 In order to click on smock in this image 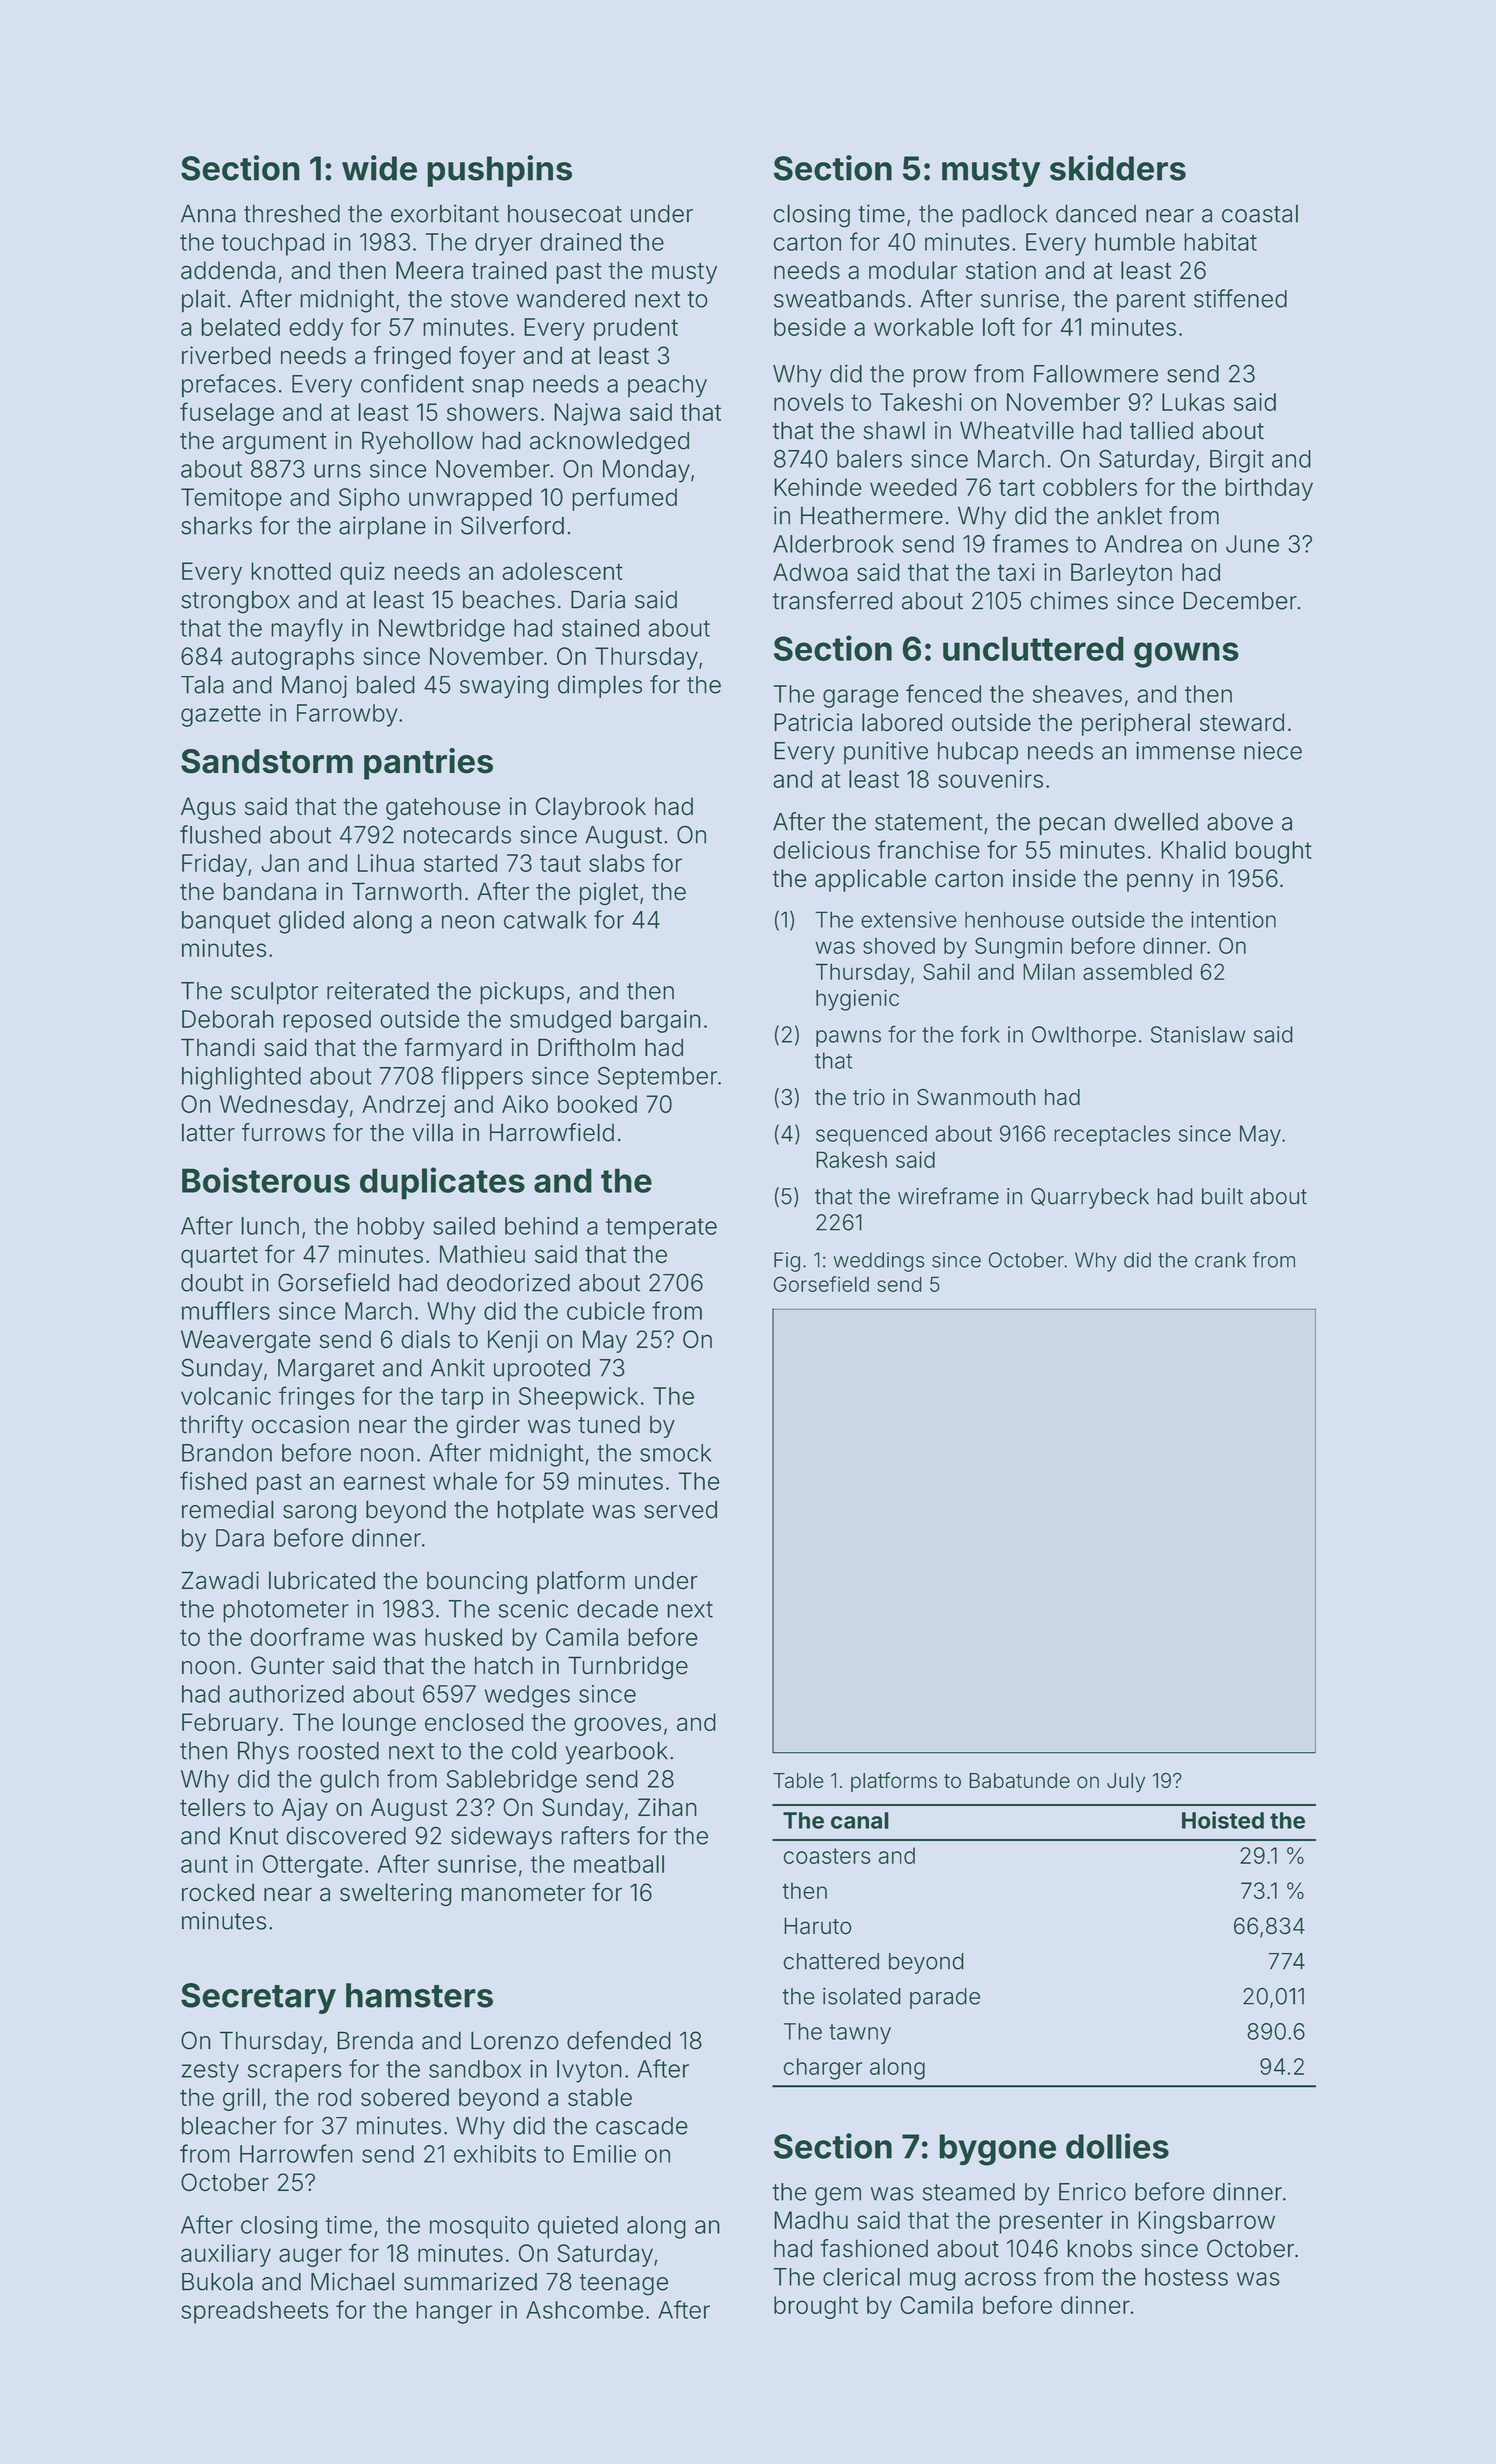, I will do `click(675, 1453)`.
